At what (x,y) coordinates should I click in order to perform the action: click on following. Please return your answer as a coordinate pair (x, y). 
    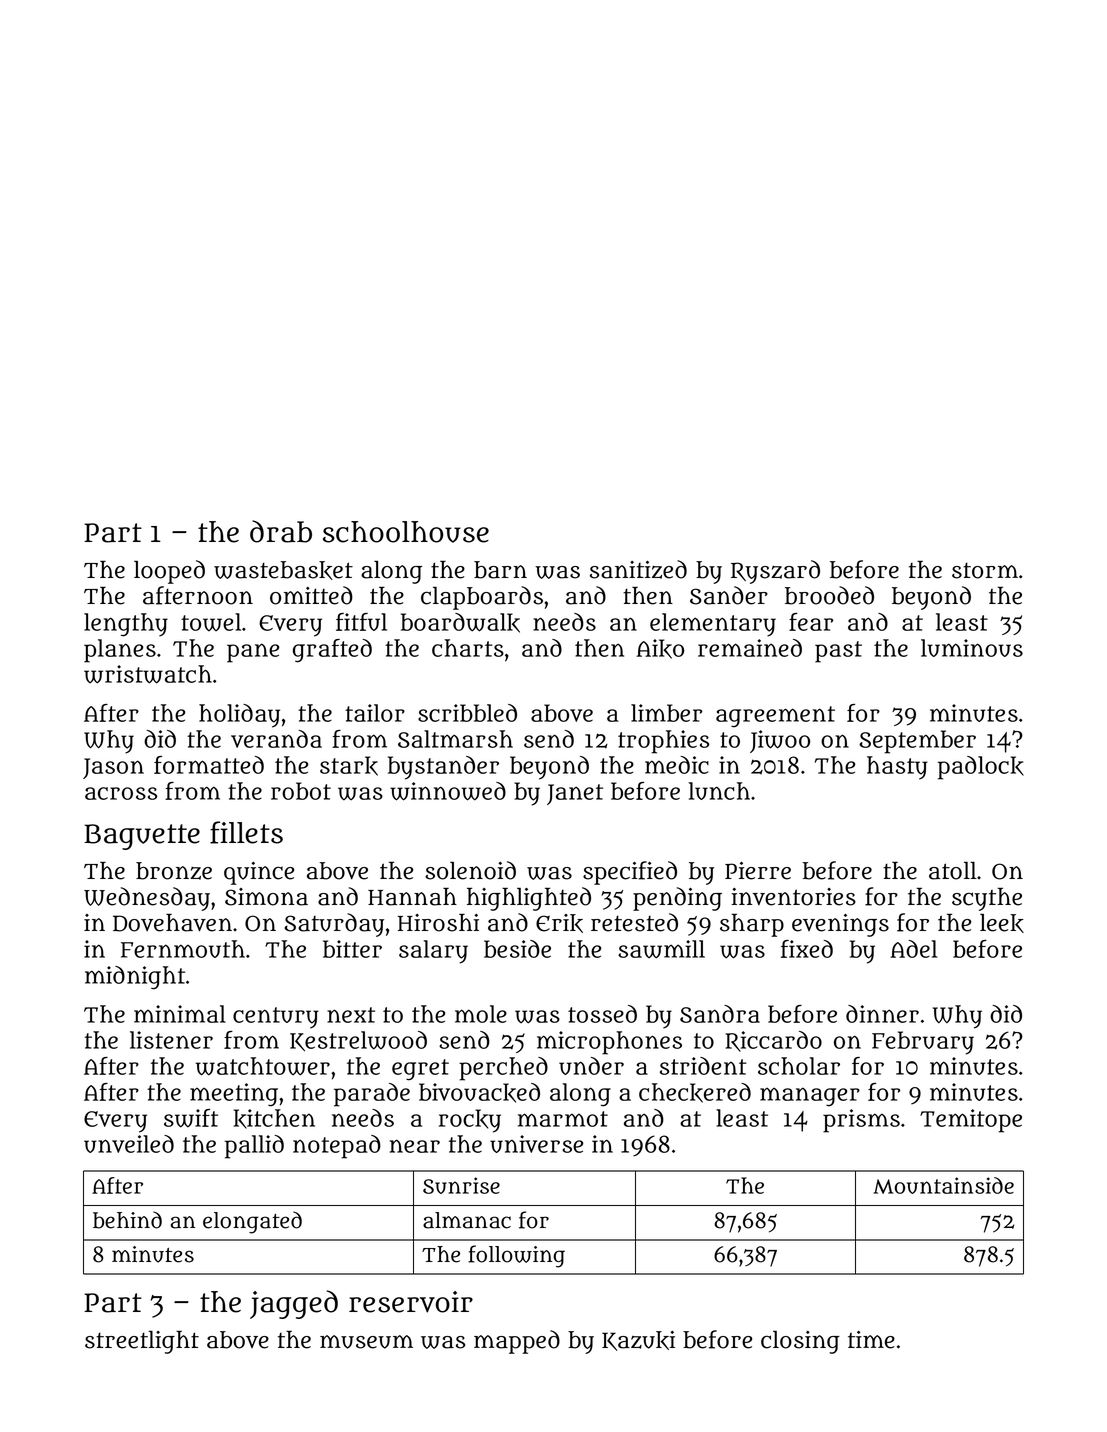
    Looking at the image, I should click on (516, 1256).
